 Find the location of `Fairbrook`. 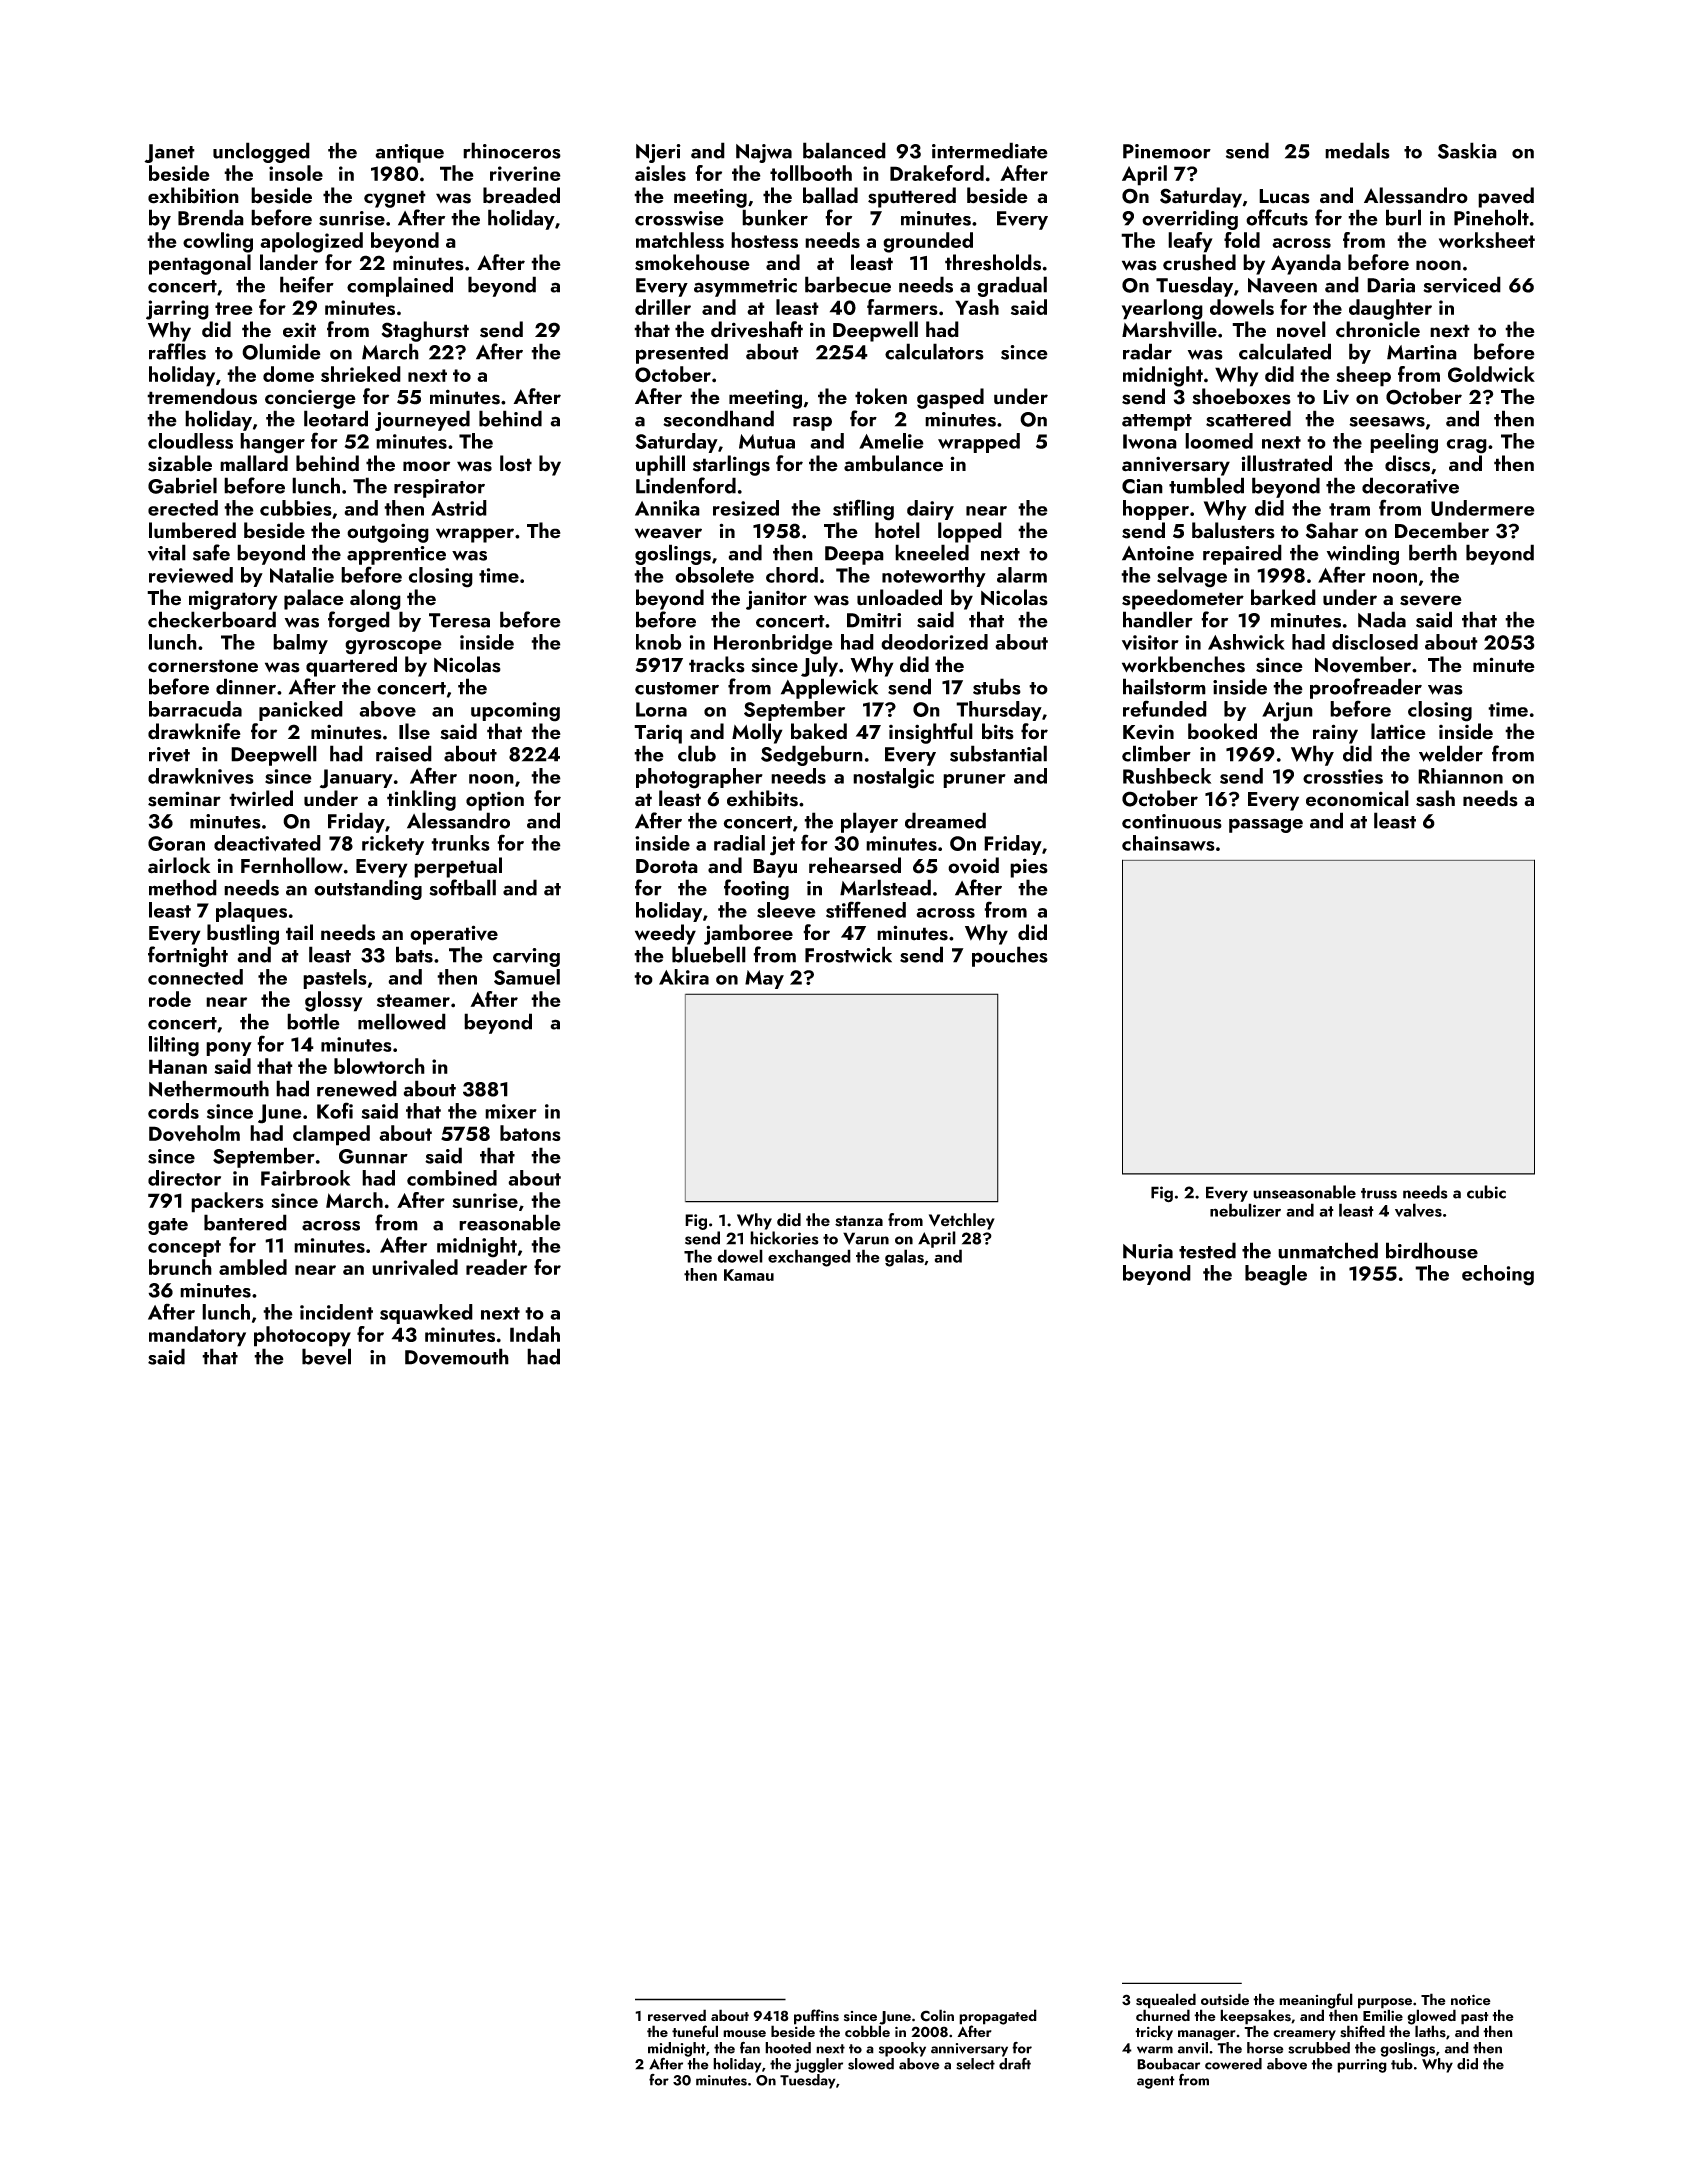

Fairbrook is located at coordinates (305, 1178).
